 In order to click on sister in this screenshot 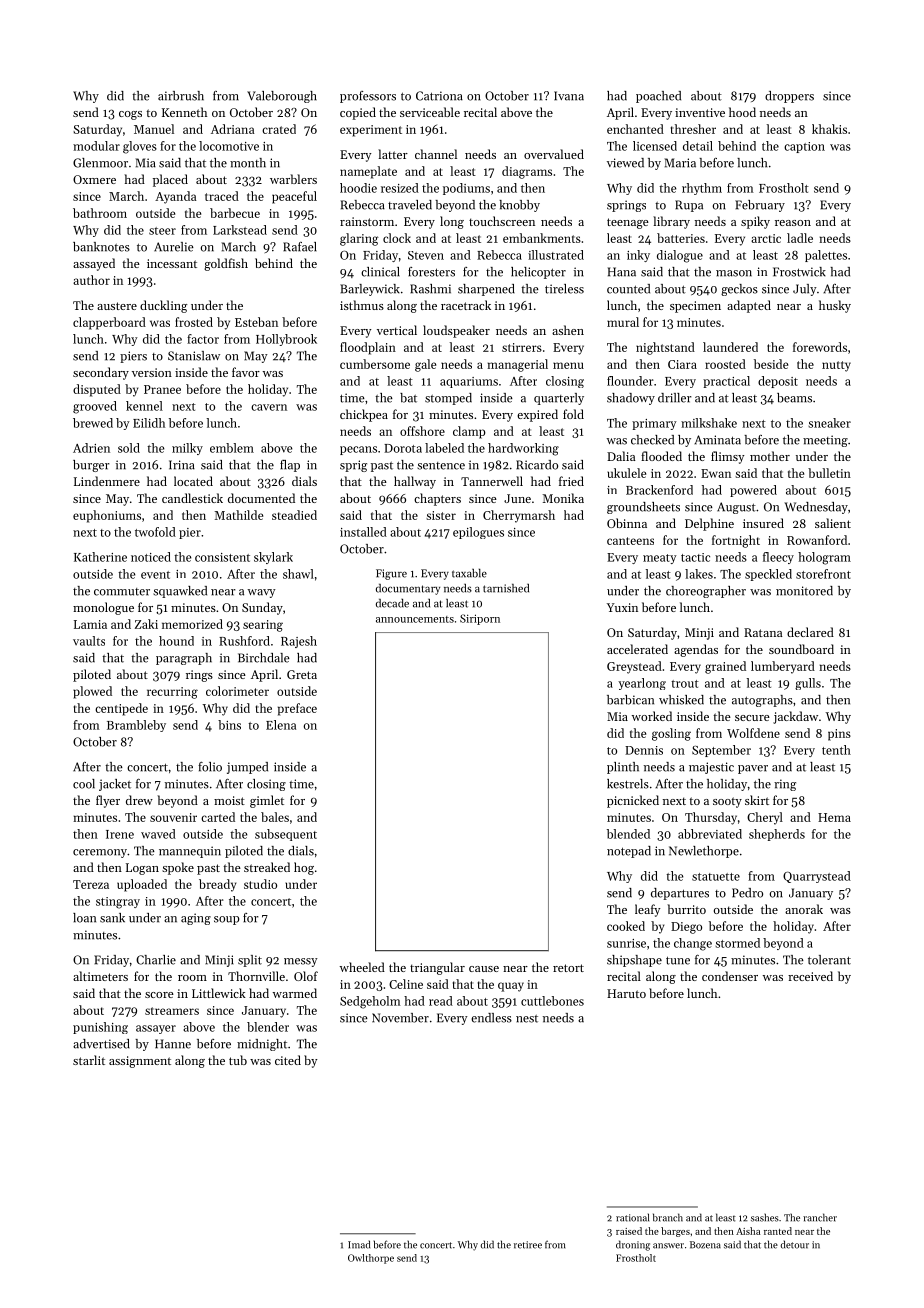, I will do `click(441, 515)`.
